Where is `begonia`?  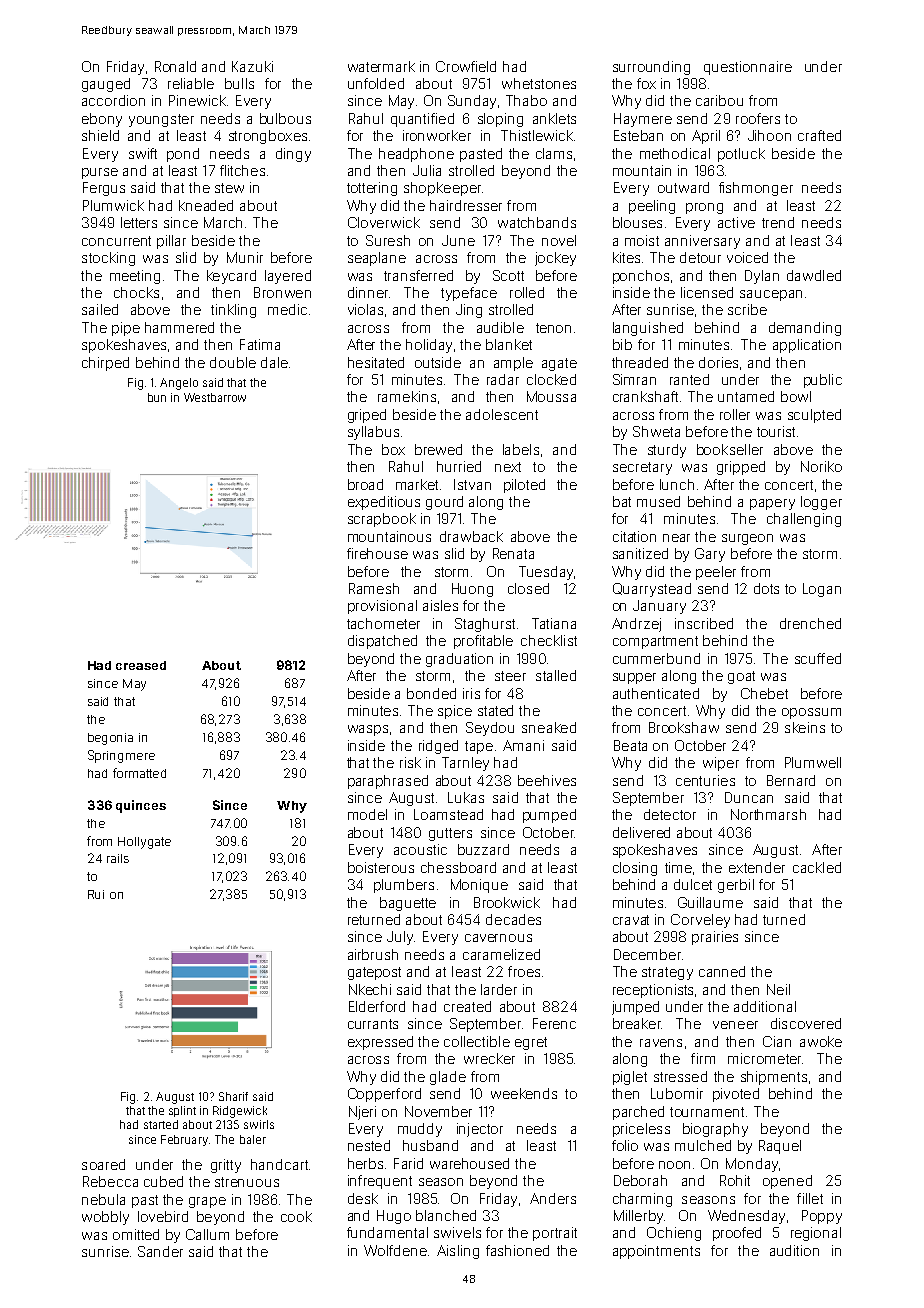
begonia is located at coordinates (110, 739).
